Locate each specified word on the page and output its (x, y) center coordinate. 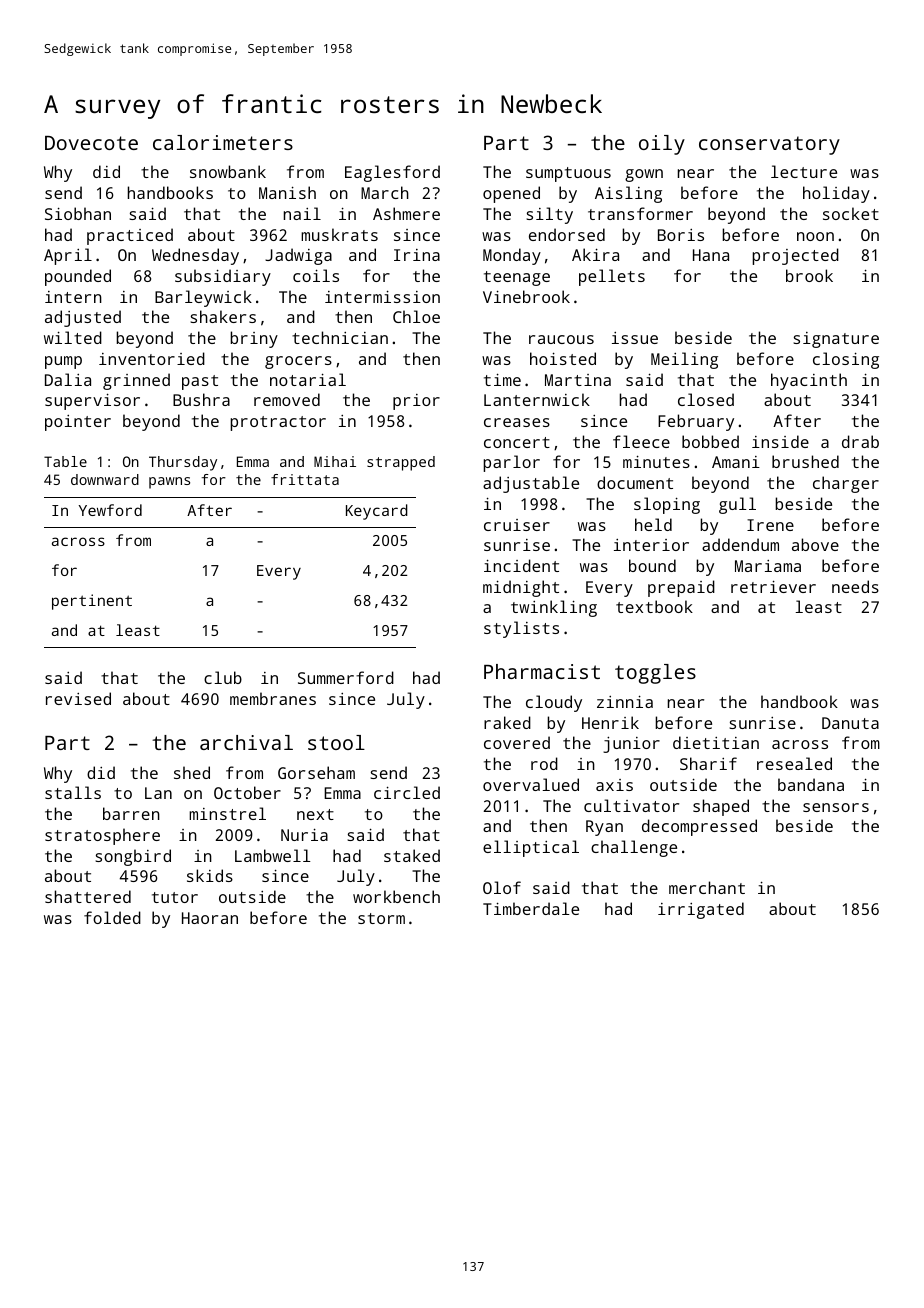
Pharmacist (542, 671)
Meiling (684, 360)
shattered (88, 896)
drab (860, 441)
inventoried (152, 358)
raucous (561, 339)
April (68, 256)
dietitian (716, 742)
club (223, 677)
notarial (308, 379)
